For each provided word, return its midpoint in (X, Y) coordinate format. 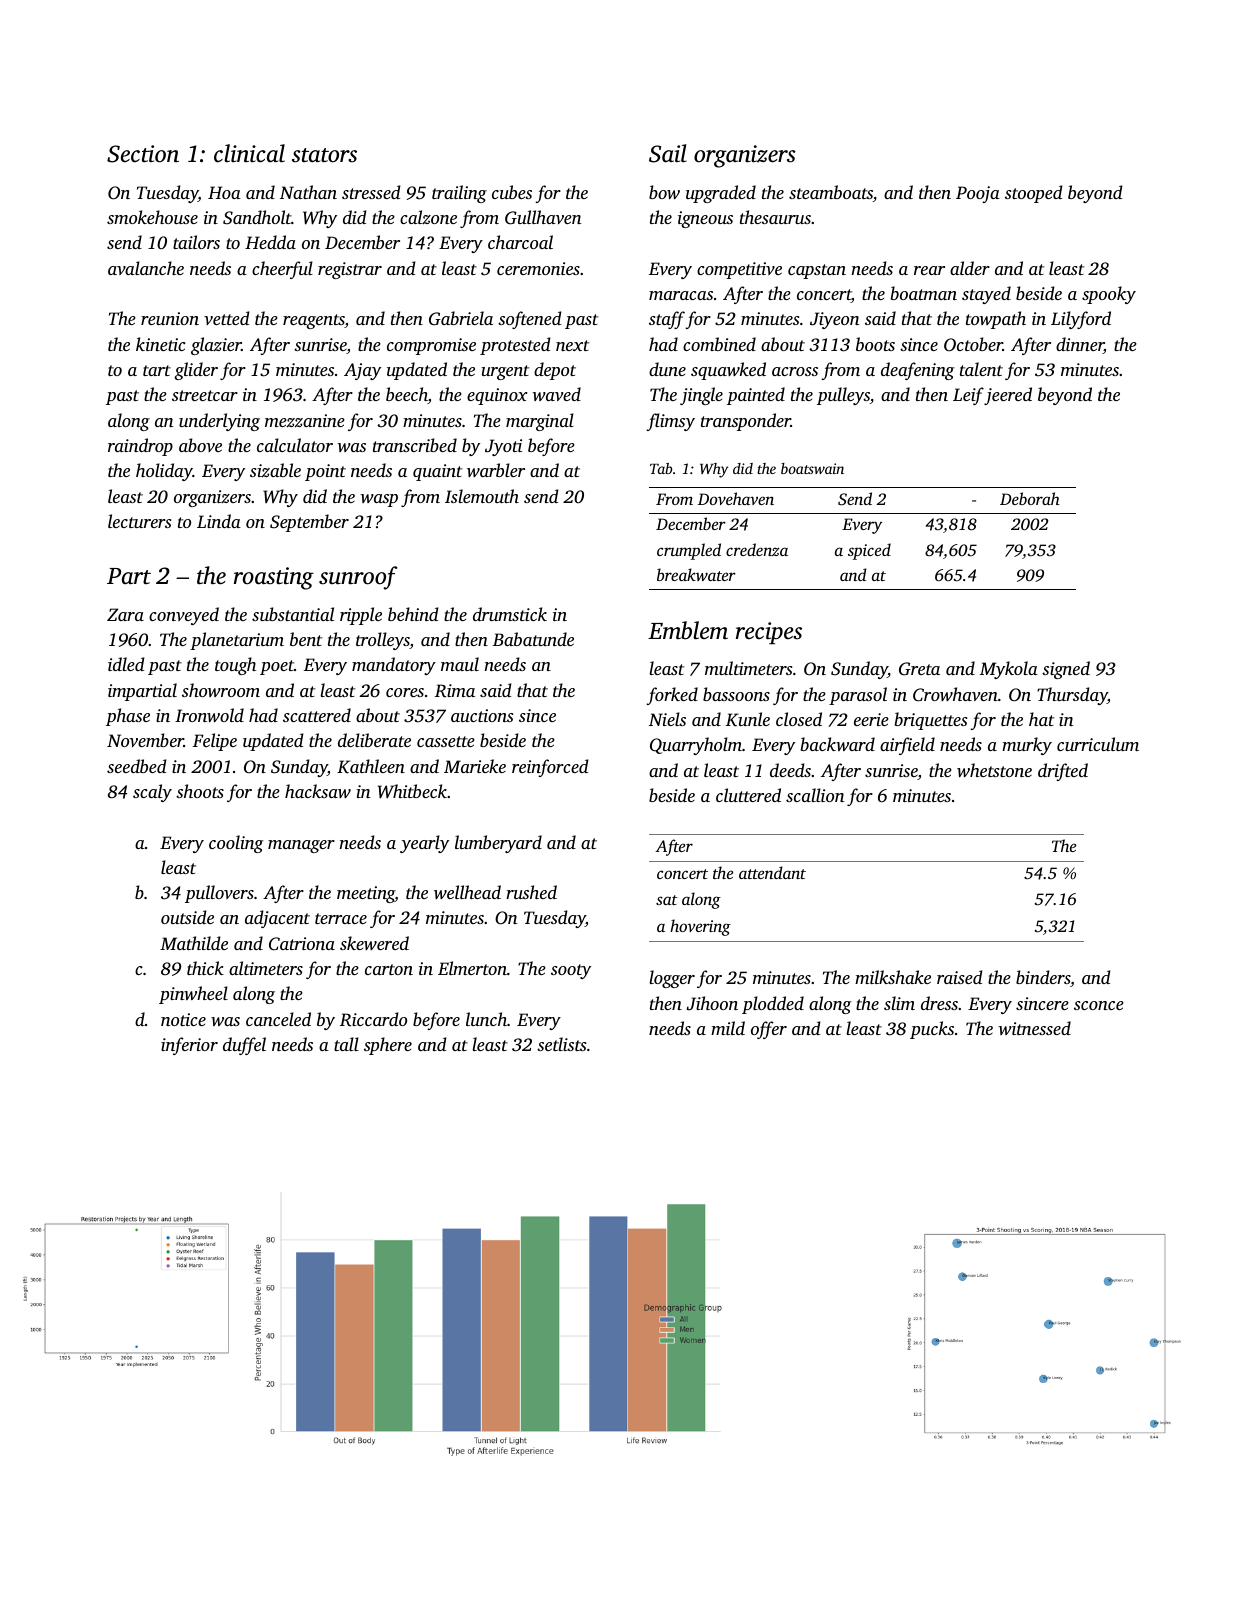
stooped (1034, 194)
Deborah (1030, 498)
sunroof (358, 578)
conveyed (184, 616)
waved (557, 394)
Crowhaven (955, 694)
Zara (125, 614)
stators (324, 155)
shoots (200, 791)
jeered (1008, 396)
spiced (869, 551)
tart (157, 370)
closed (799, 719)
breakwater (696, 574)
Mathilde (194, 943)
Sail (668, 153)
